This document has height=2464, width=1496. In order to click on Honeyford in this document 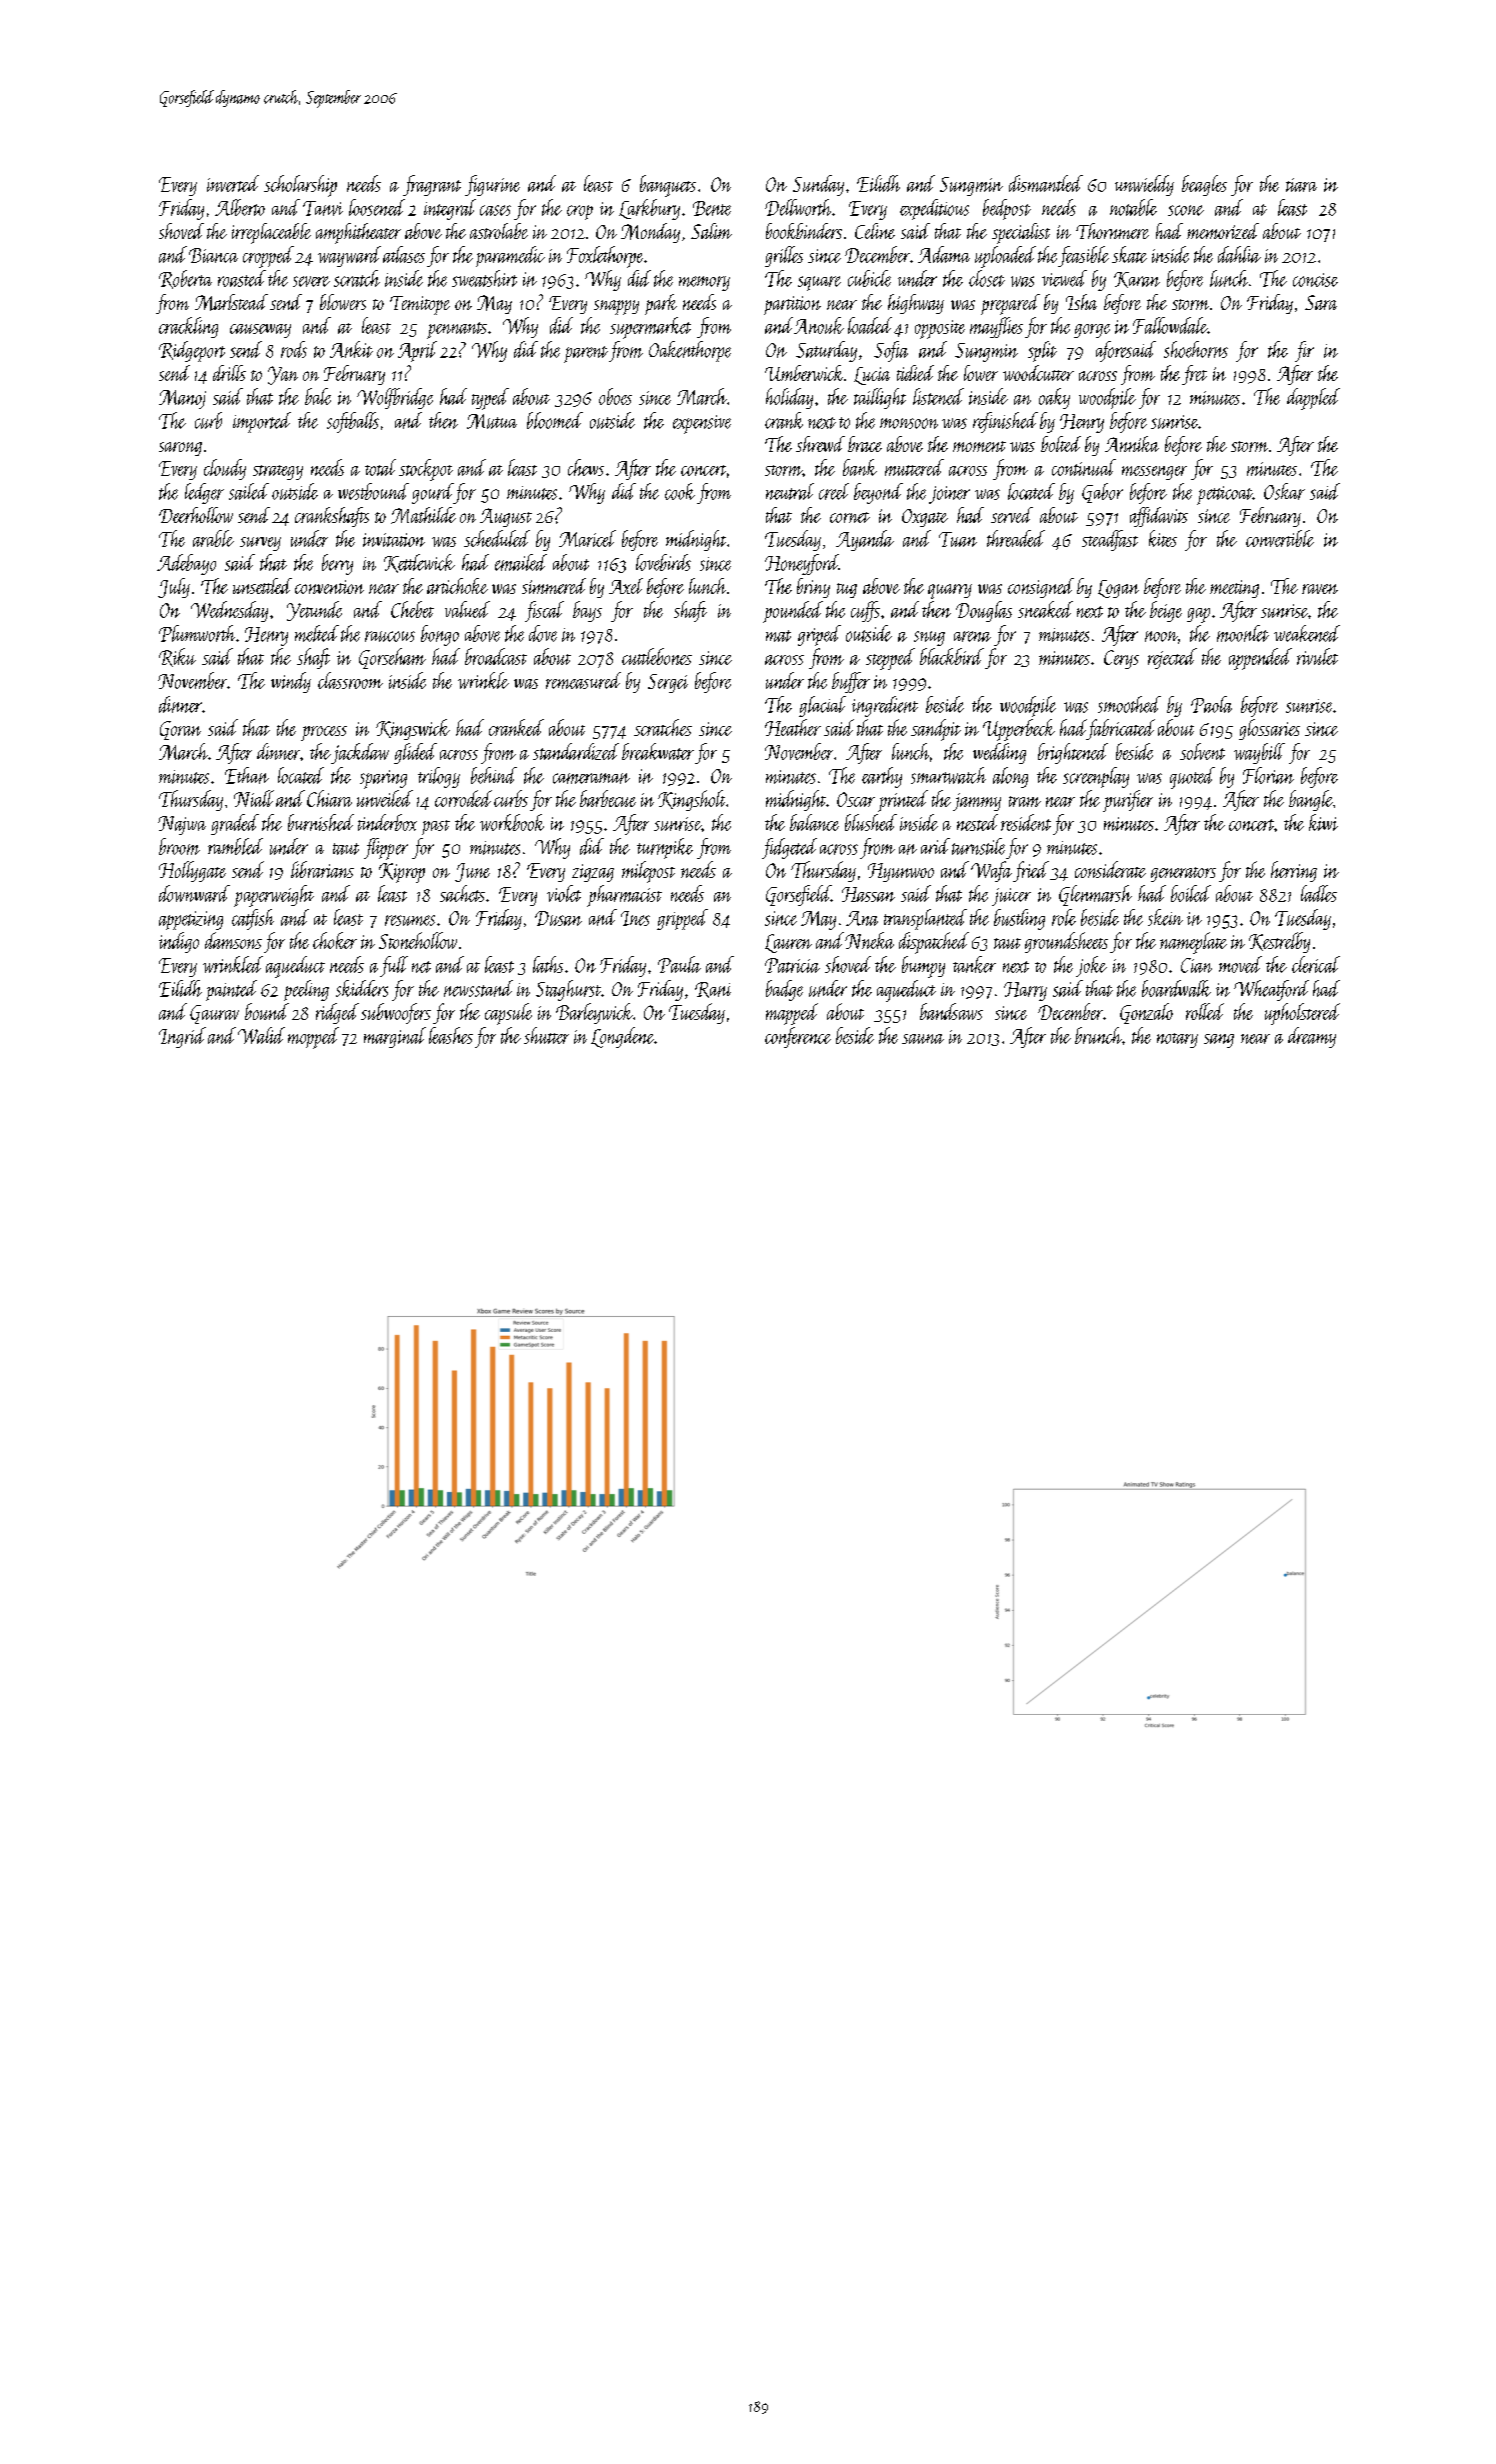, I will do `click(802, 564)`.
